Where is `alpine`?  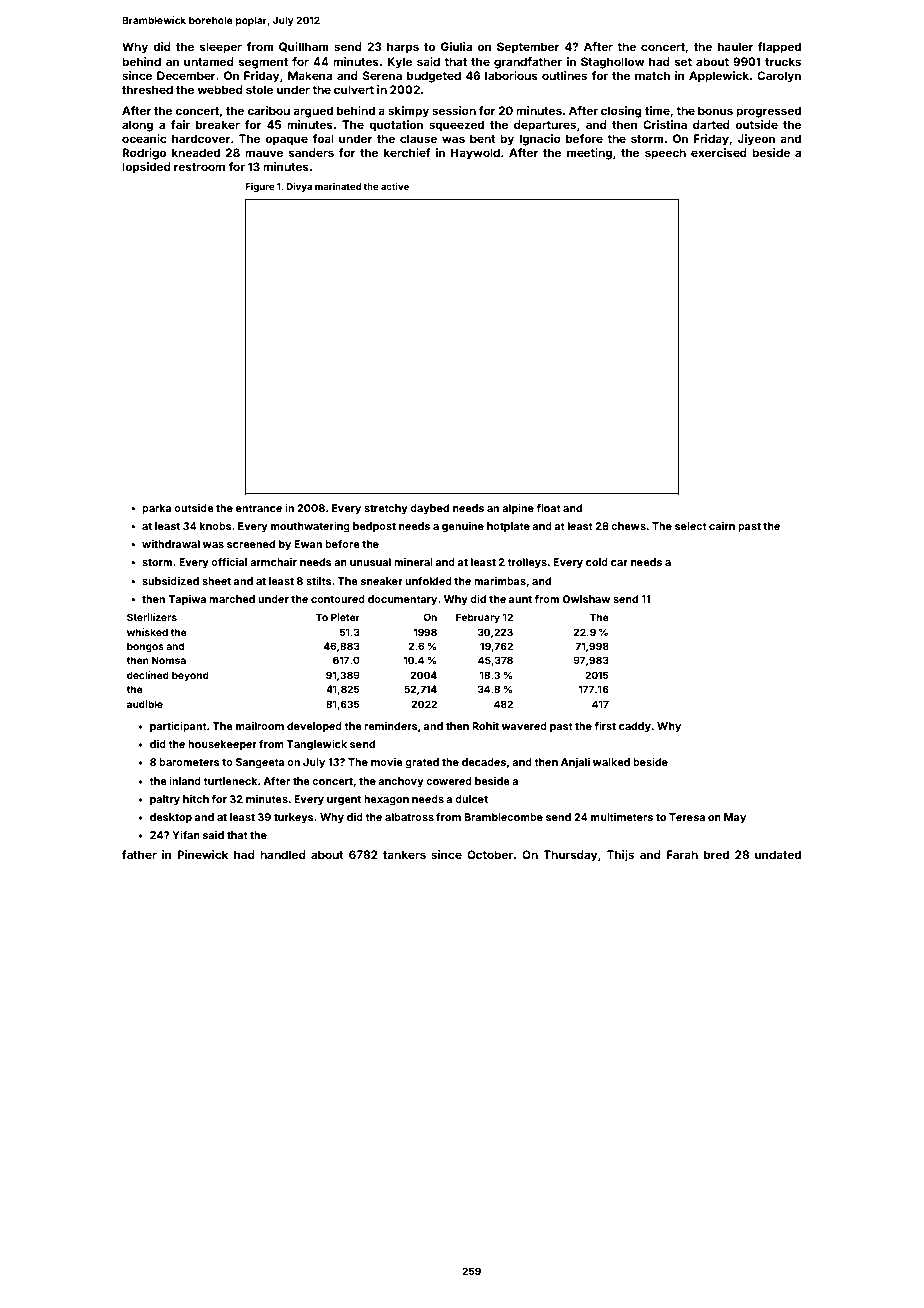
alpine is located at coordinates (518, 509).
